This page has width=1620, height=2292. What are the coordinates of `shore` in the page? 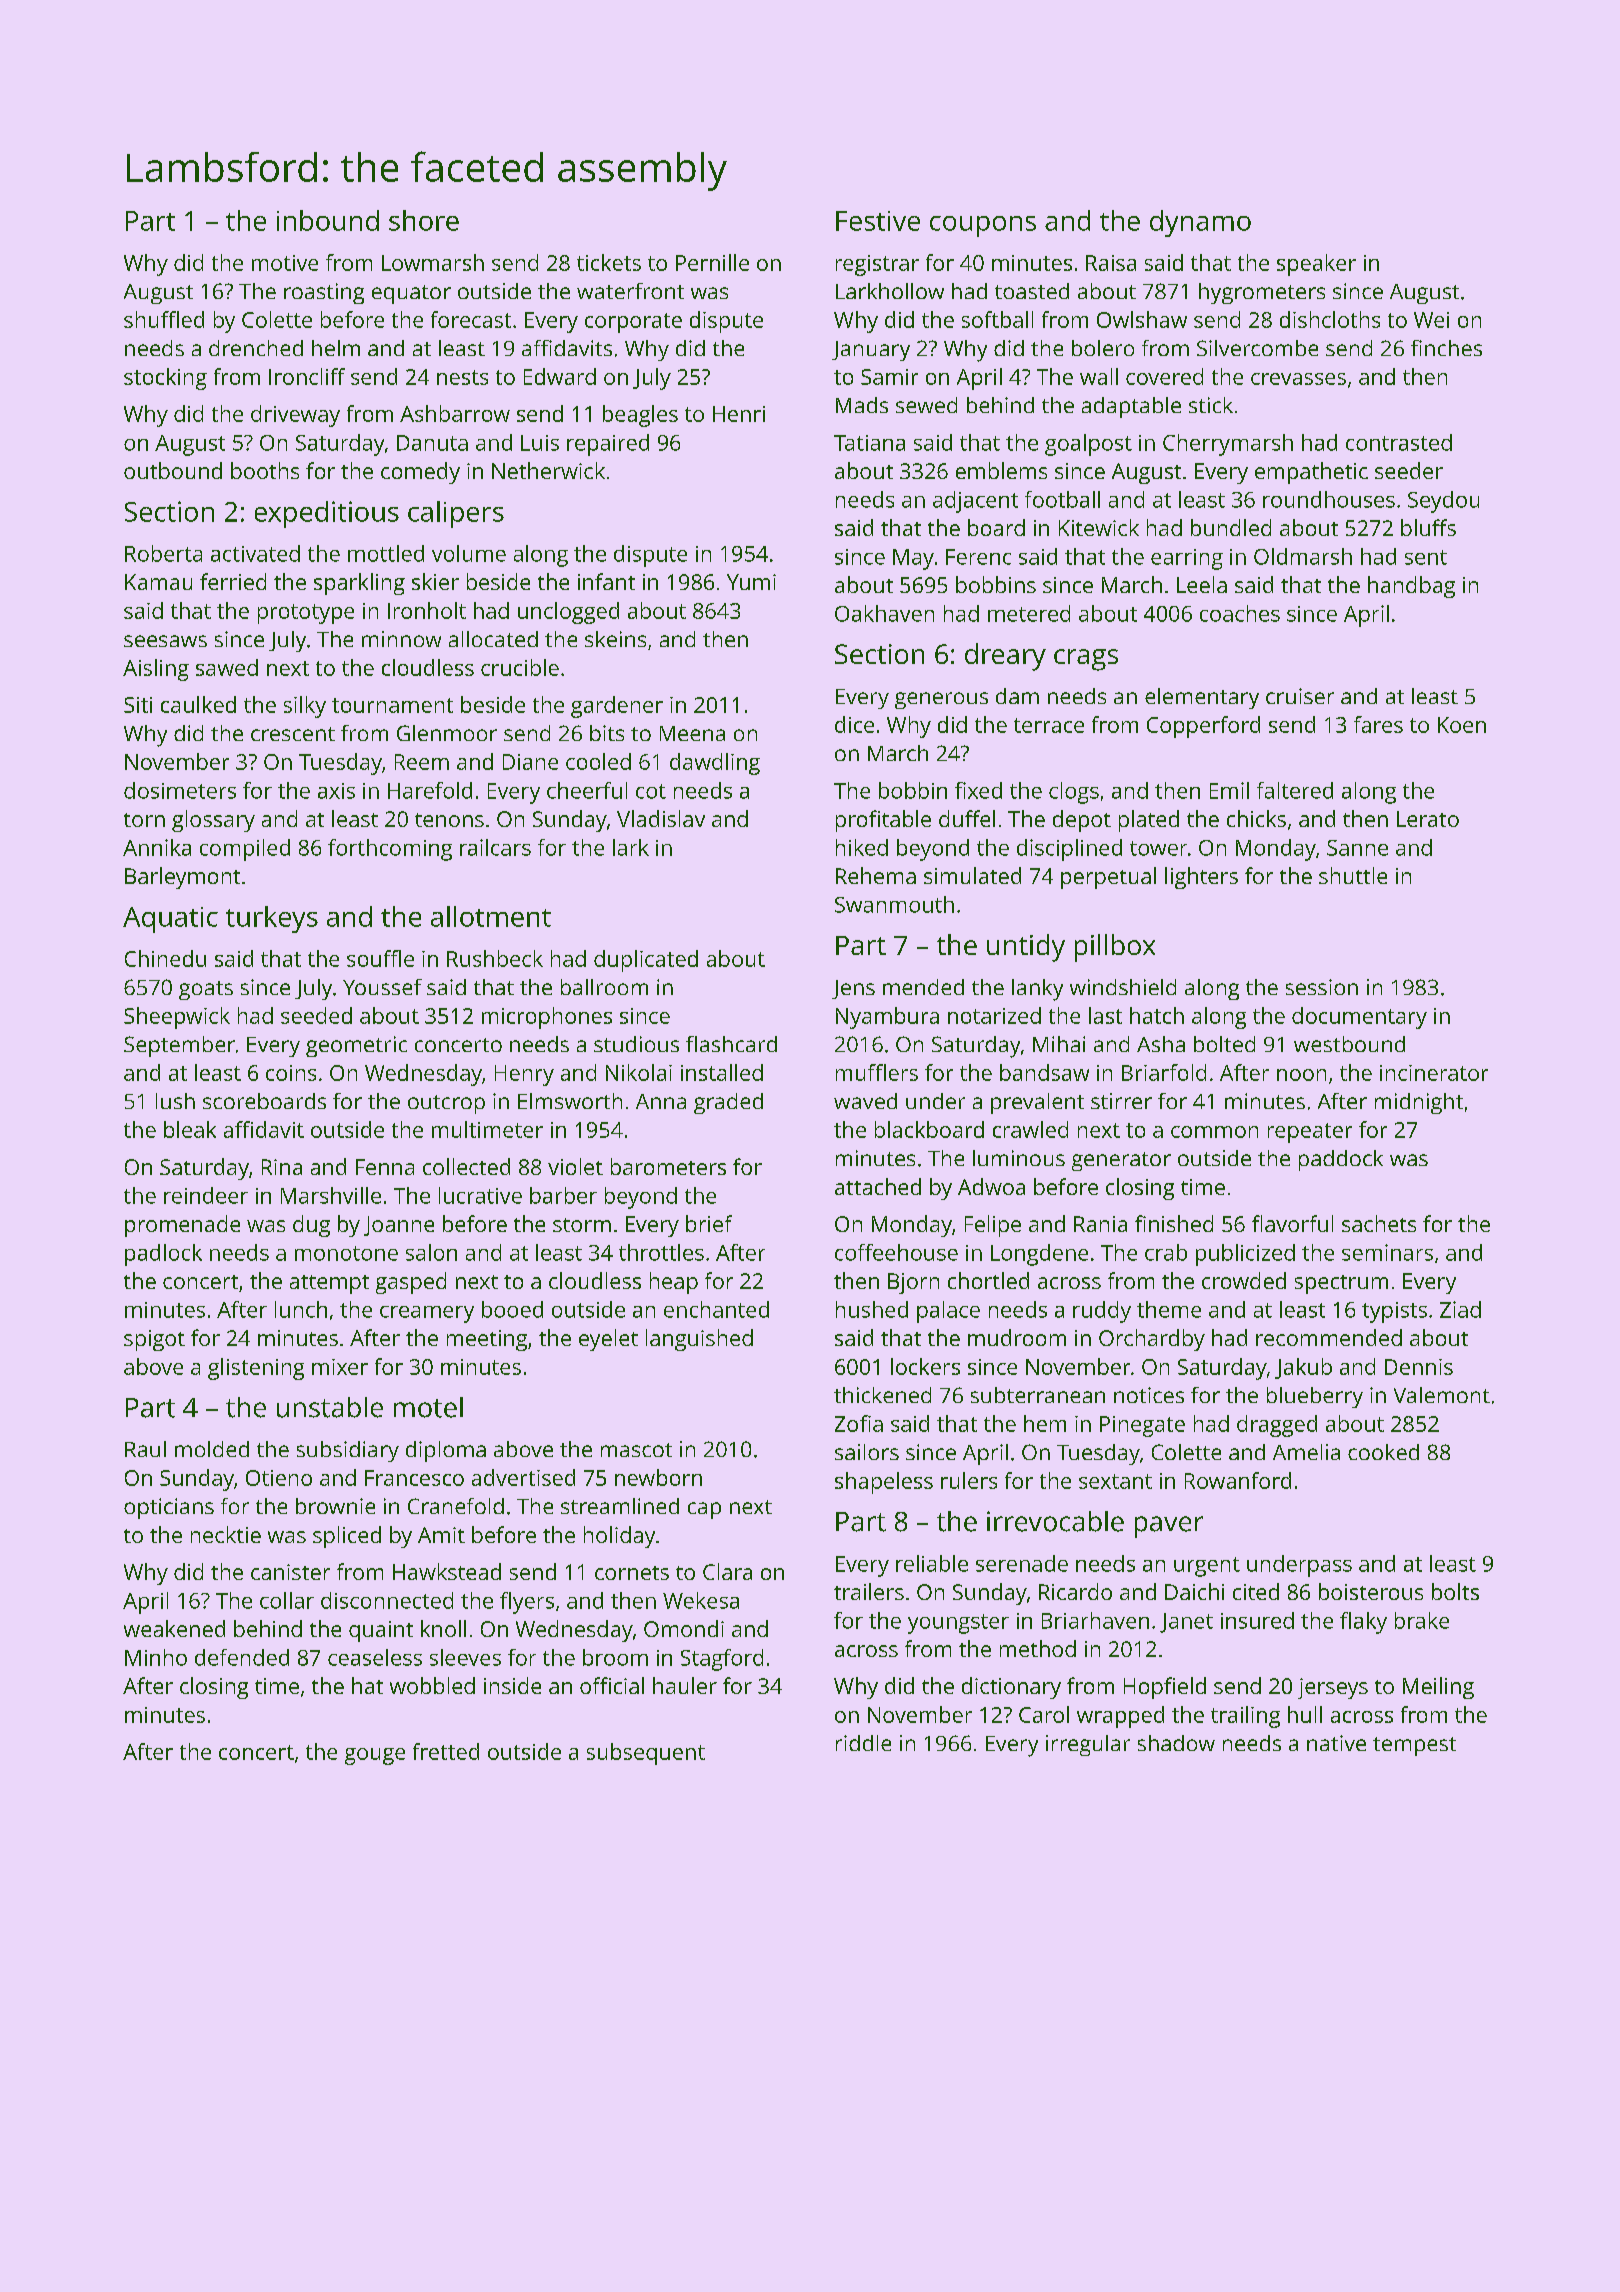 It's located at (424, 220).
